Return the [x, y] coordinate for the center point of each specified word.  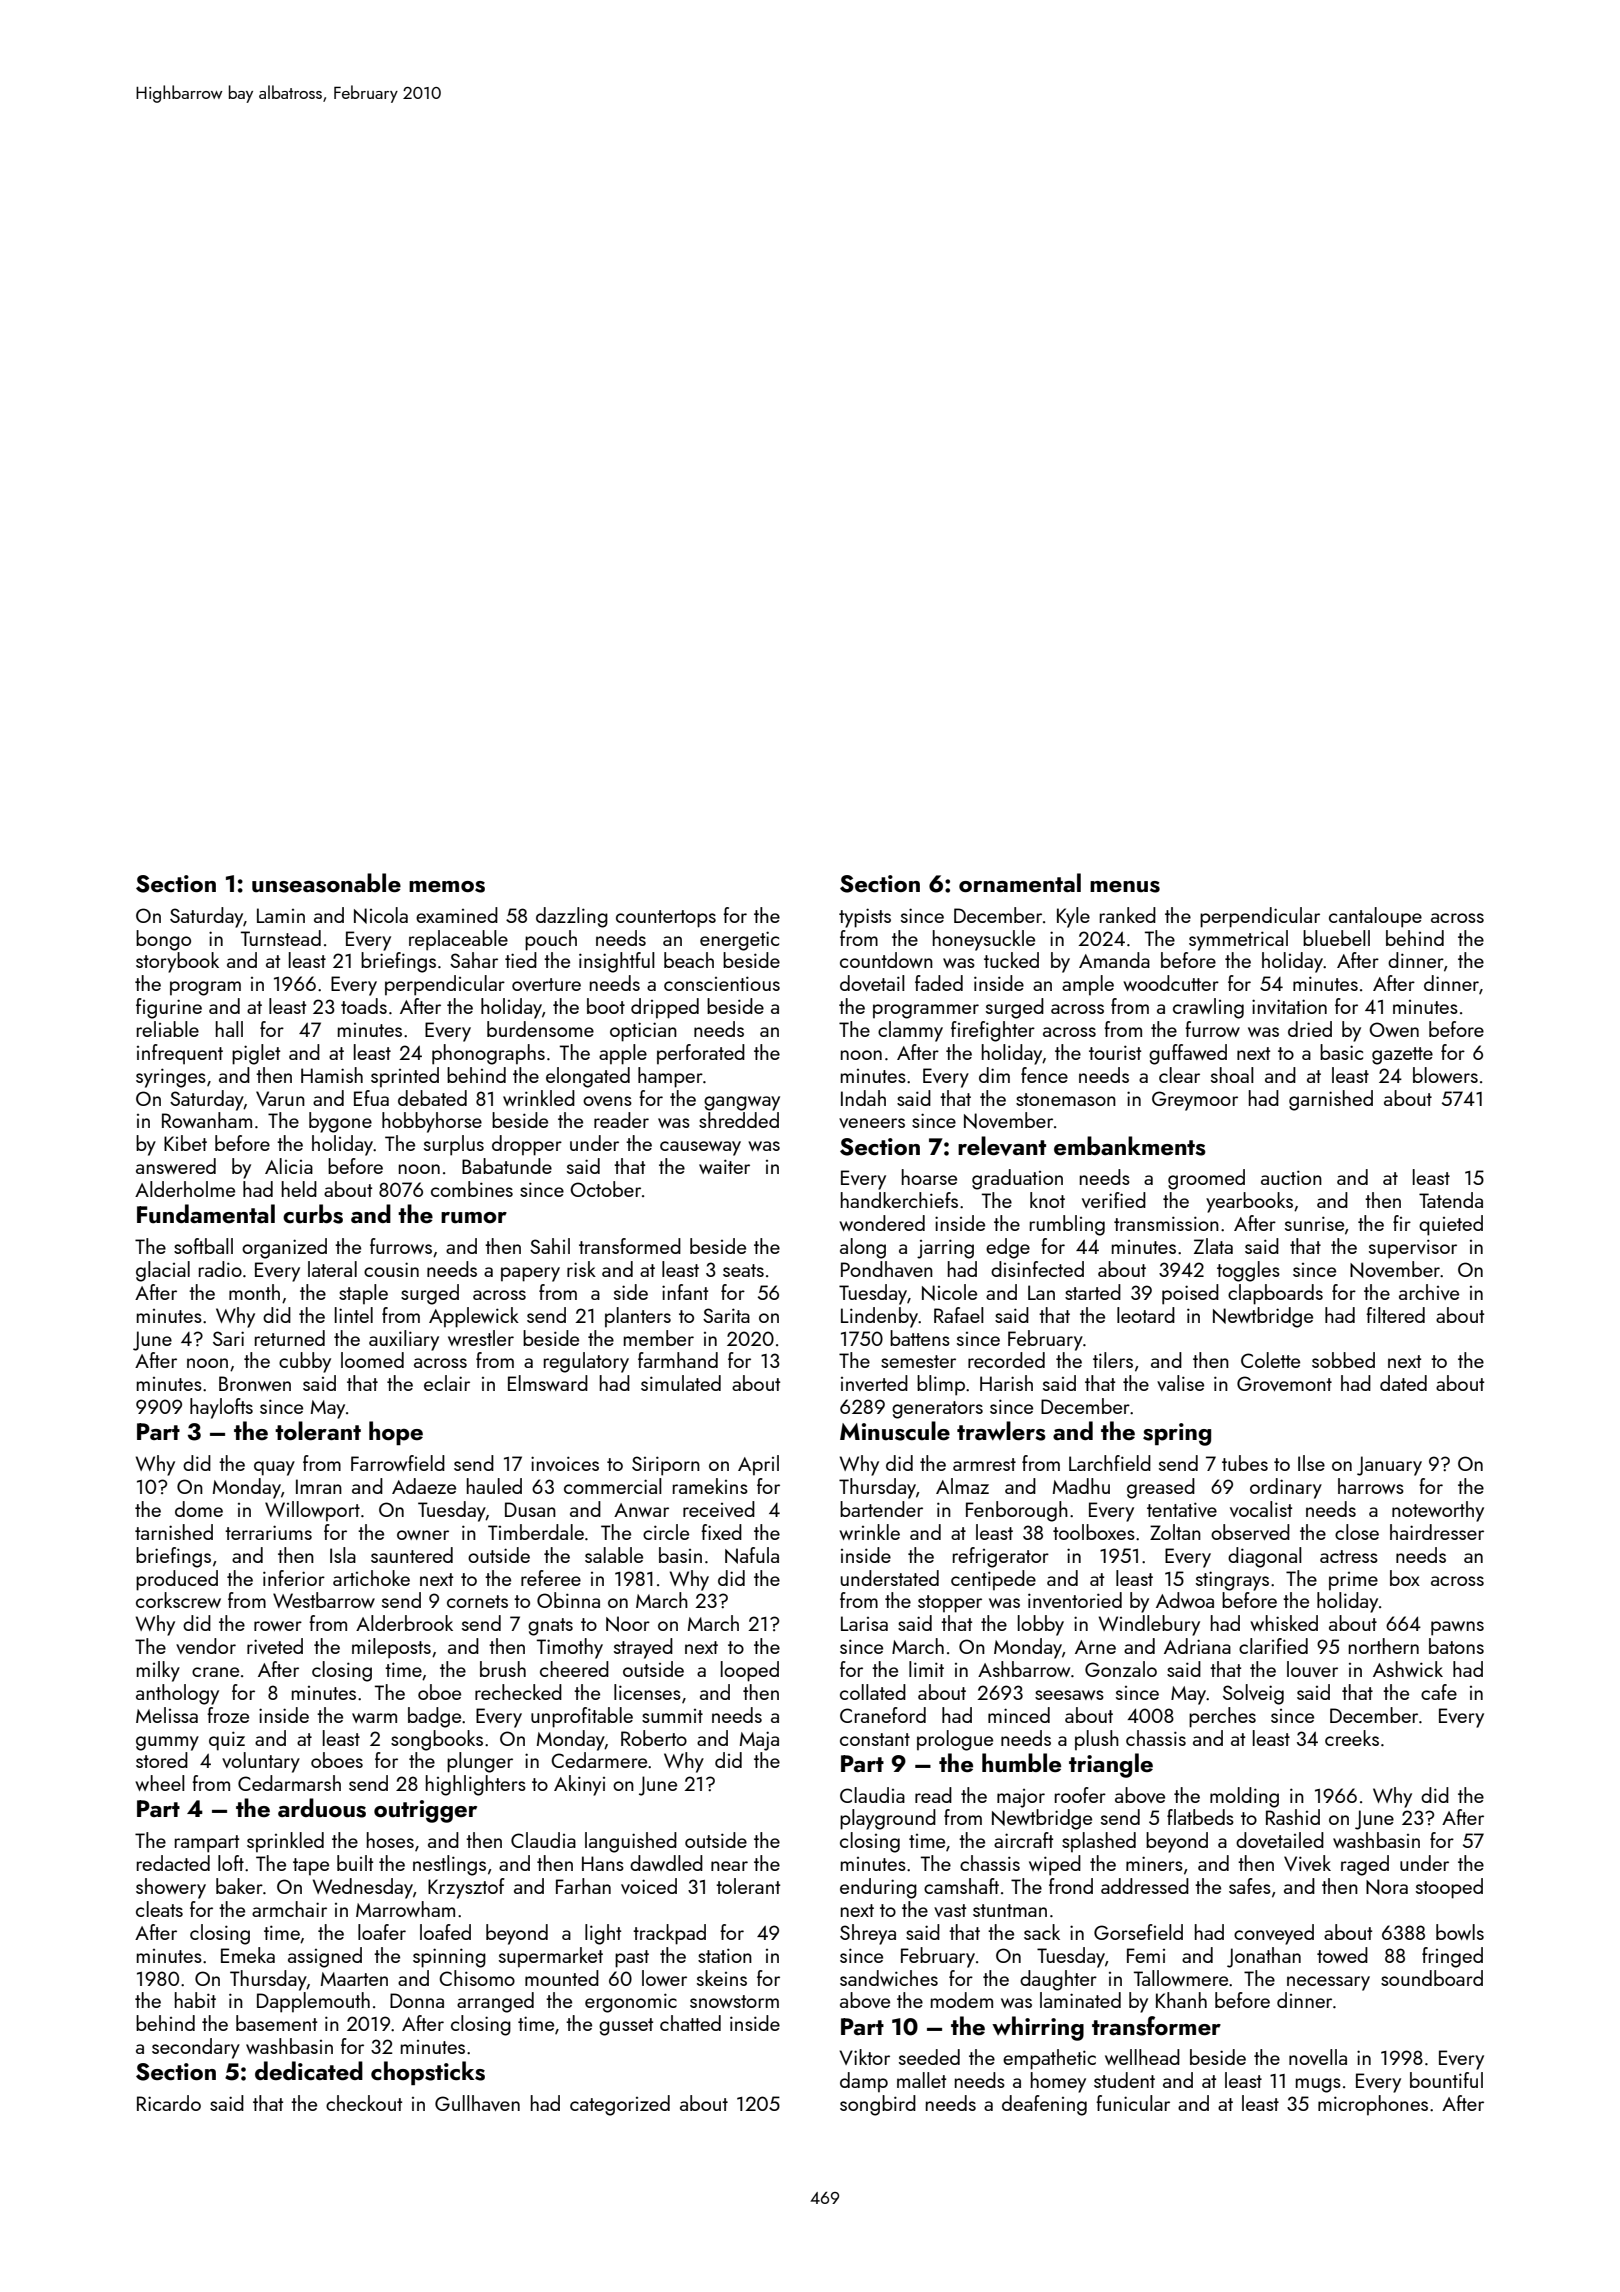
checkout [364, 2103]
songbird [878, 2105]
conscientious [722, 983]
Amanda [1114, 960]
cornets [477, 1601]
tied [521, 960]
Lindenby [879, 1317]
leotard [1146, 1315]
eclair [447, 1383]
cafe [1439, 1692]
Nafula [752, 1555]
